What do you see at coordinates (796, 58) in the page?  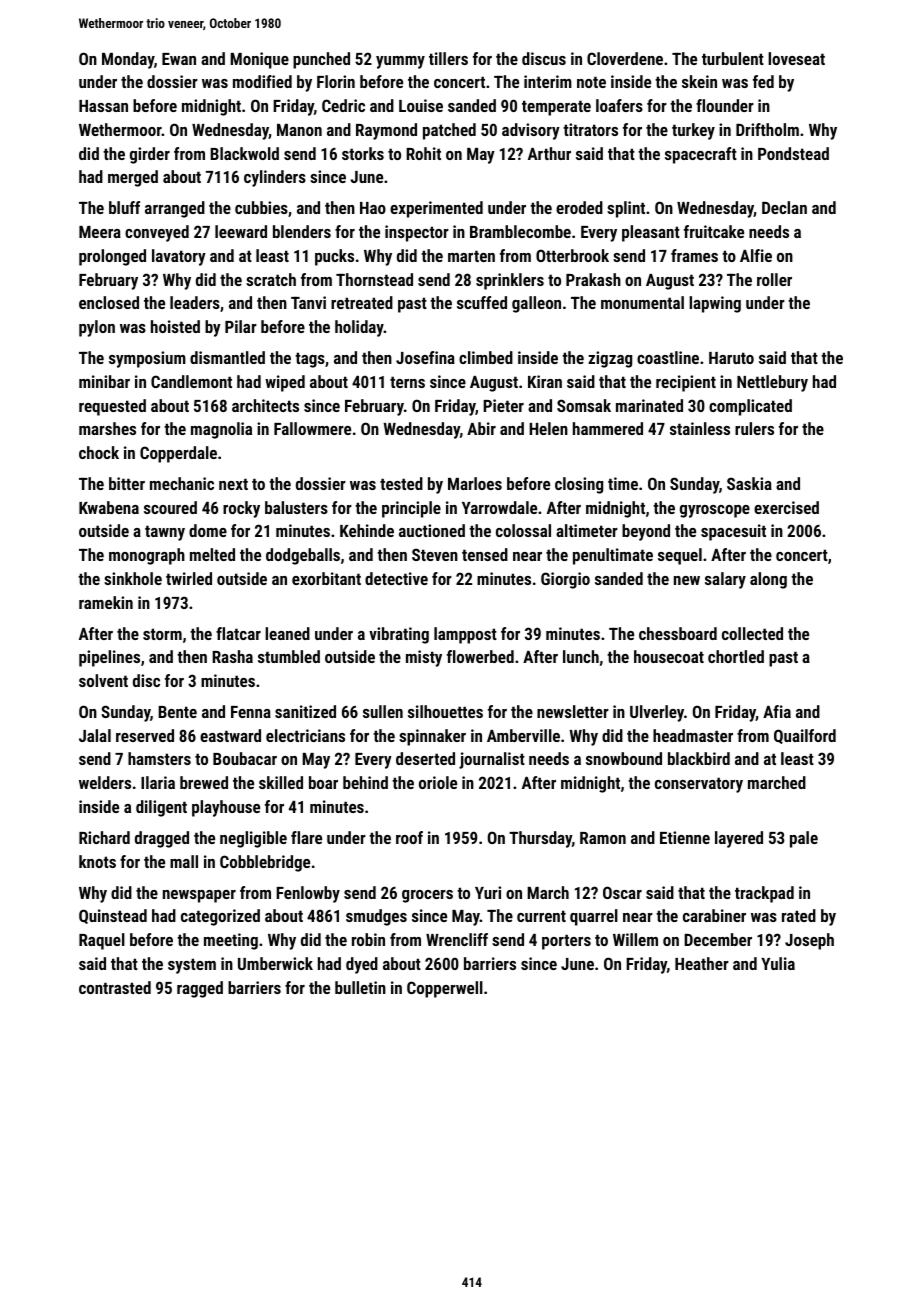 I see `loveseat` at bounding box center [796, 58].
